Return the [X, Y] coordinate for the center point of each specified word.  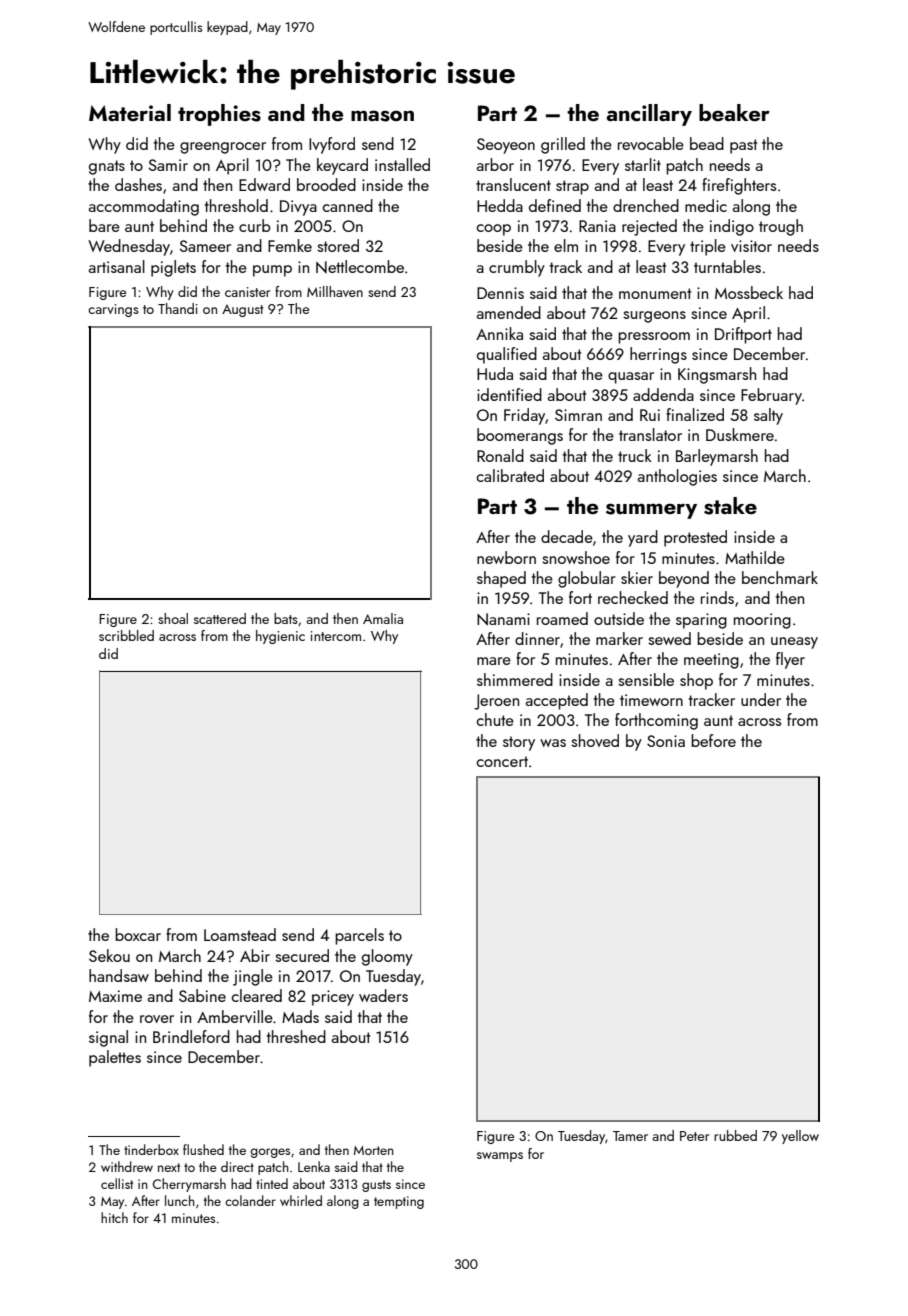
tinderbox [151, 1149]
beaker [734, 112]
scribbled [126, 635]
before [713, 740]
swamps [500, 1157]
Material [130, 112]
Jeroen [496, 702]
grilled [563, 145]
